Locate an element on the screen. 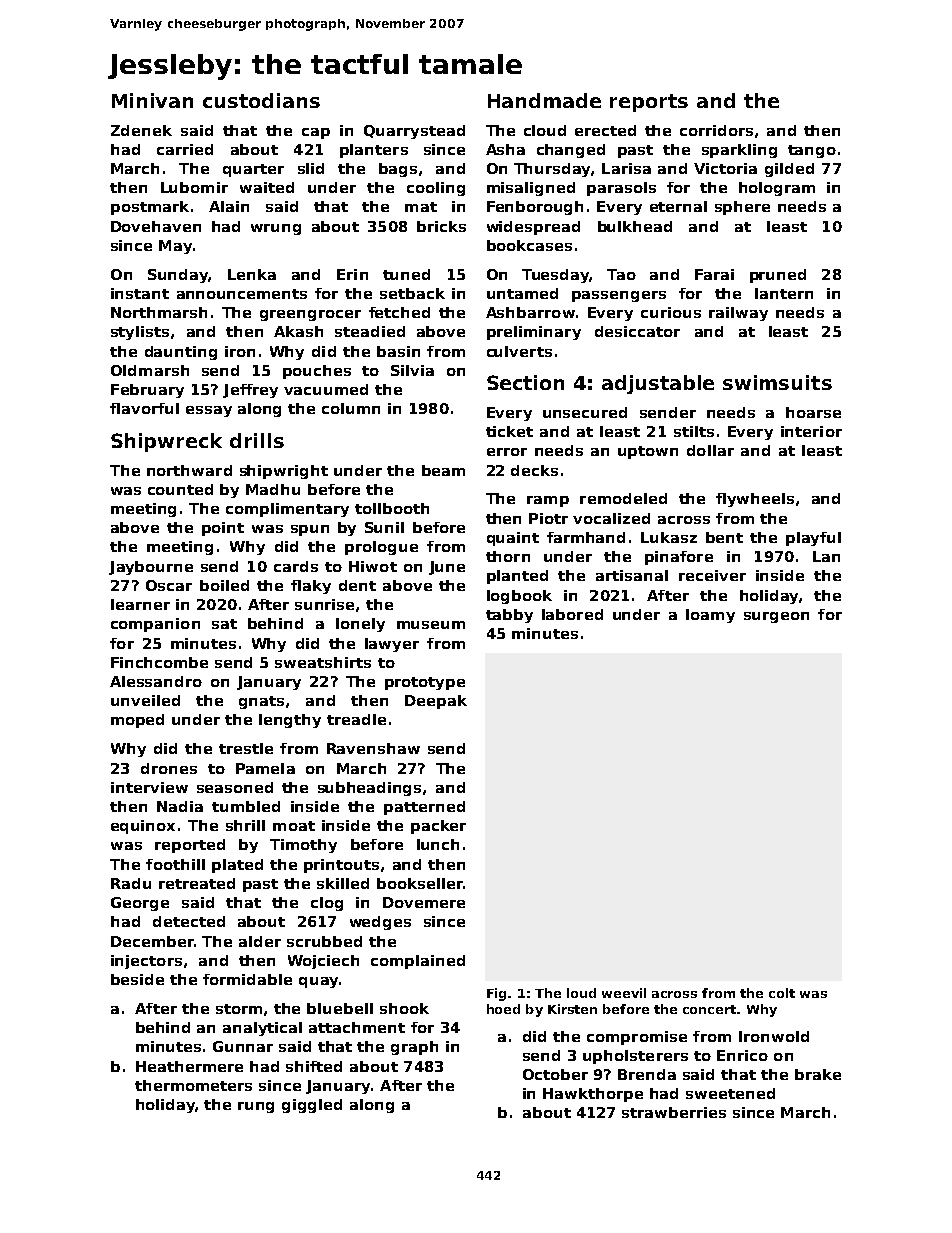 The height and width of the screenshot is (1233, 952). tuned is located at coordinates (406, 274).
